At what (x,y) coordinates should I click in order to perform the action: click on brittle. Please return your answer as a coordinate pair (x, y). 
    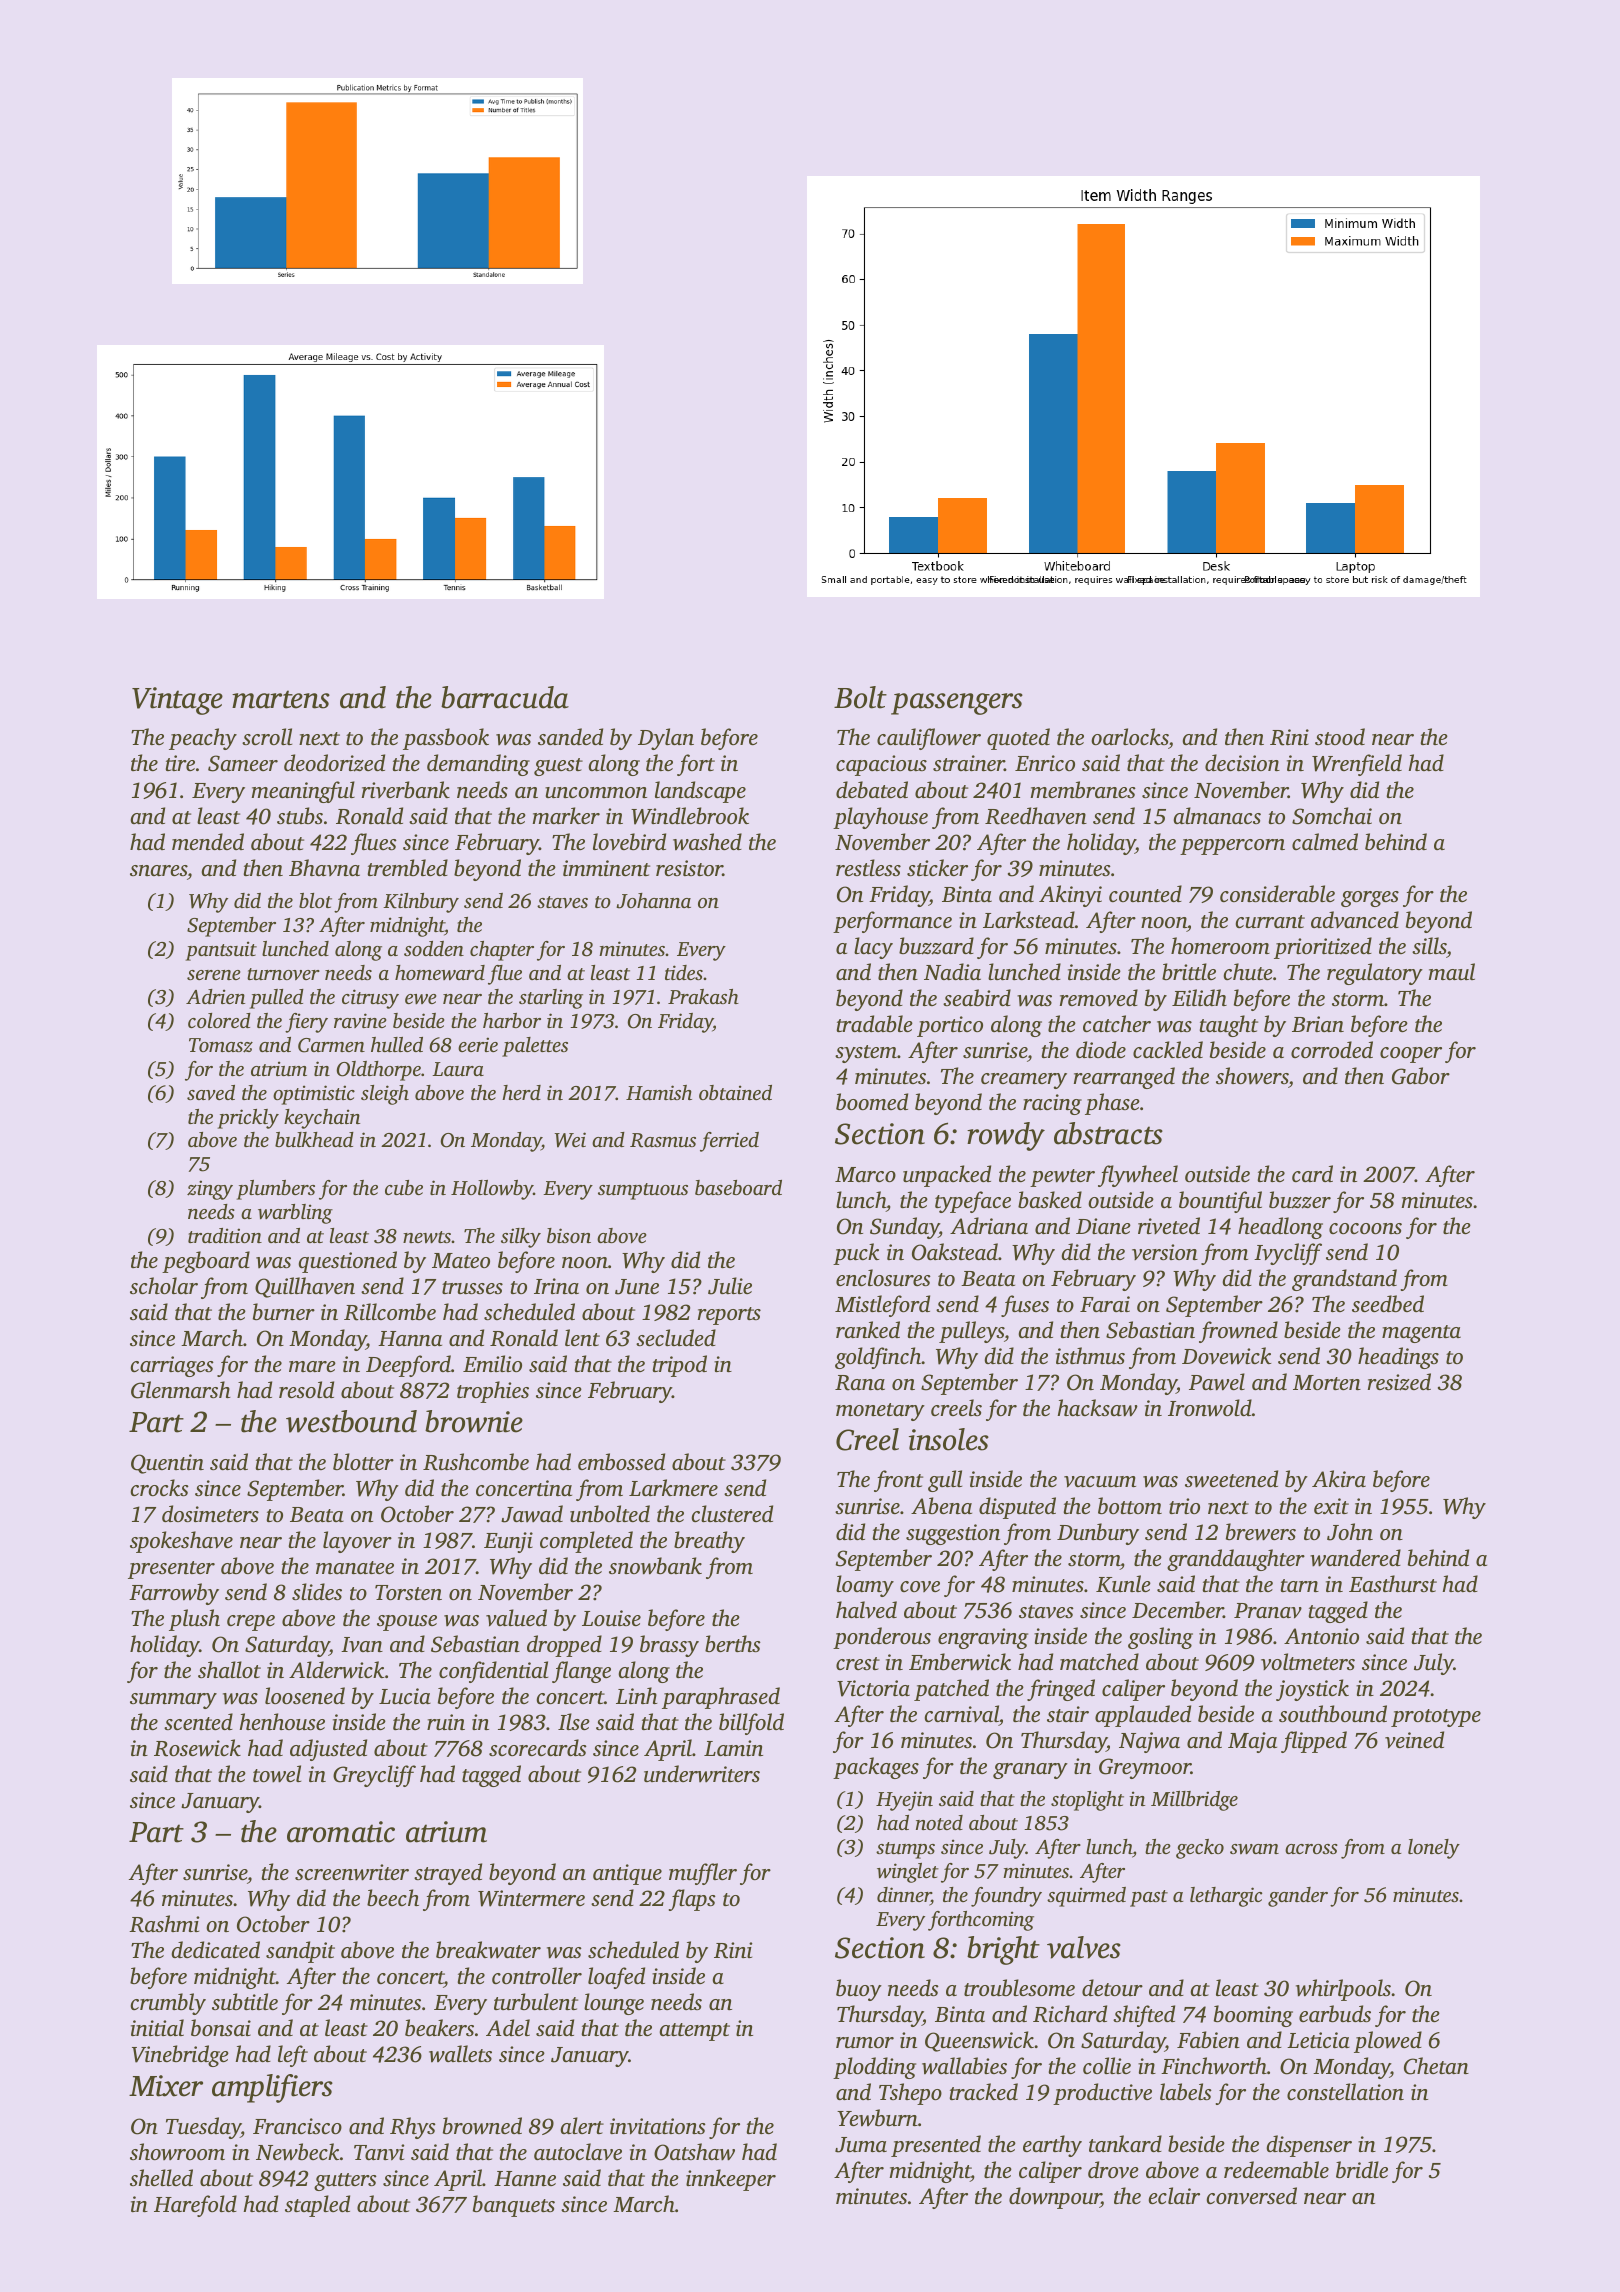
    Looking at the image, I should click on (1189, 971).
